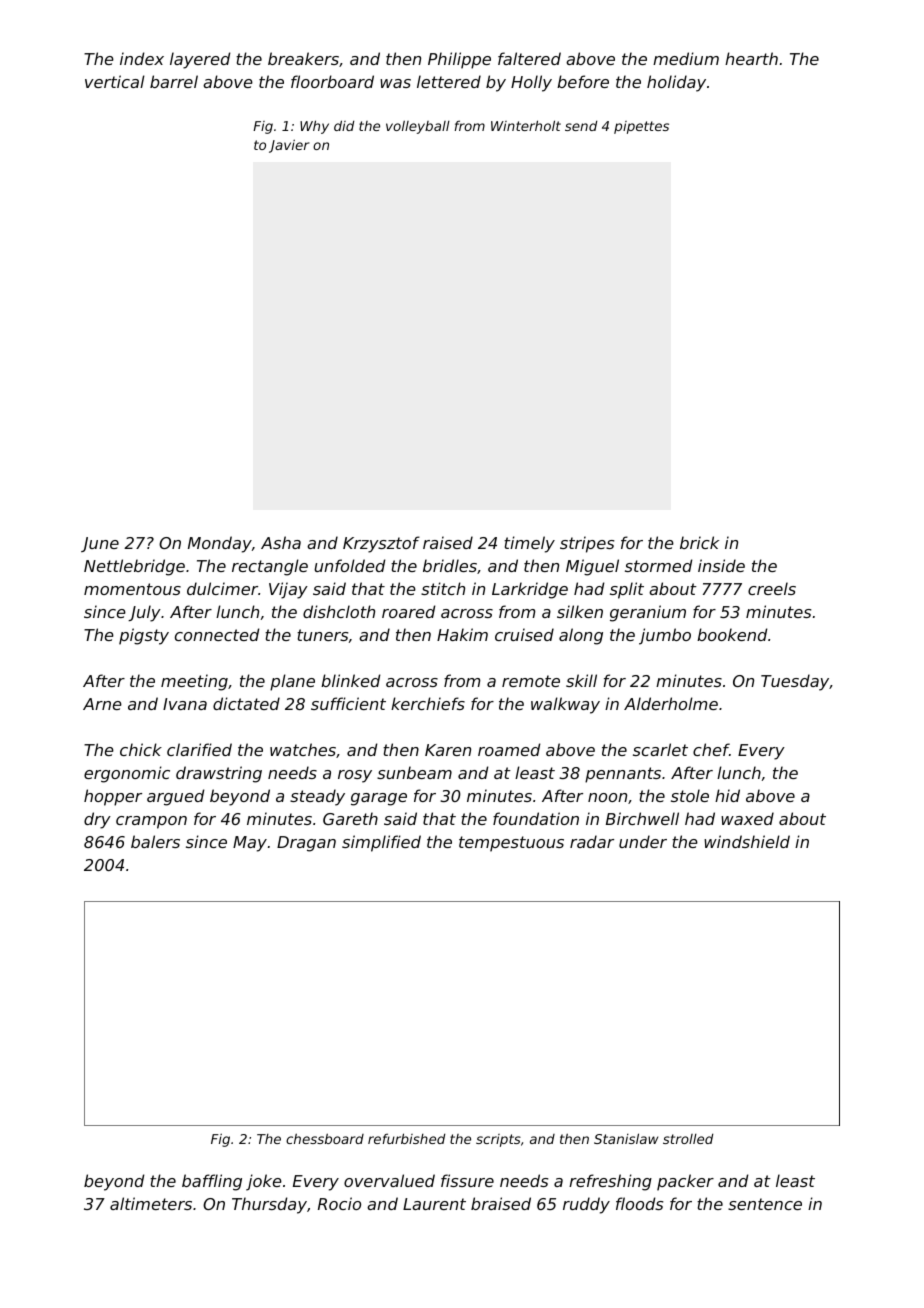 The image size is (924, 1308). What do you see at coordinates (641, 127) in the image?
I see `pipettes` at bounding box center [641, 127].
